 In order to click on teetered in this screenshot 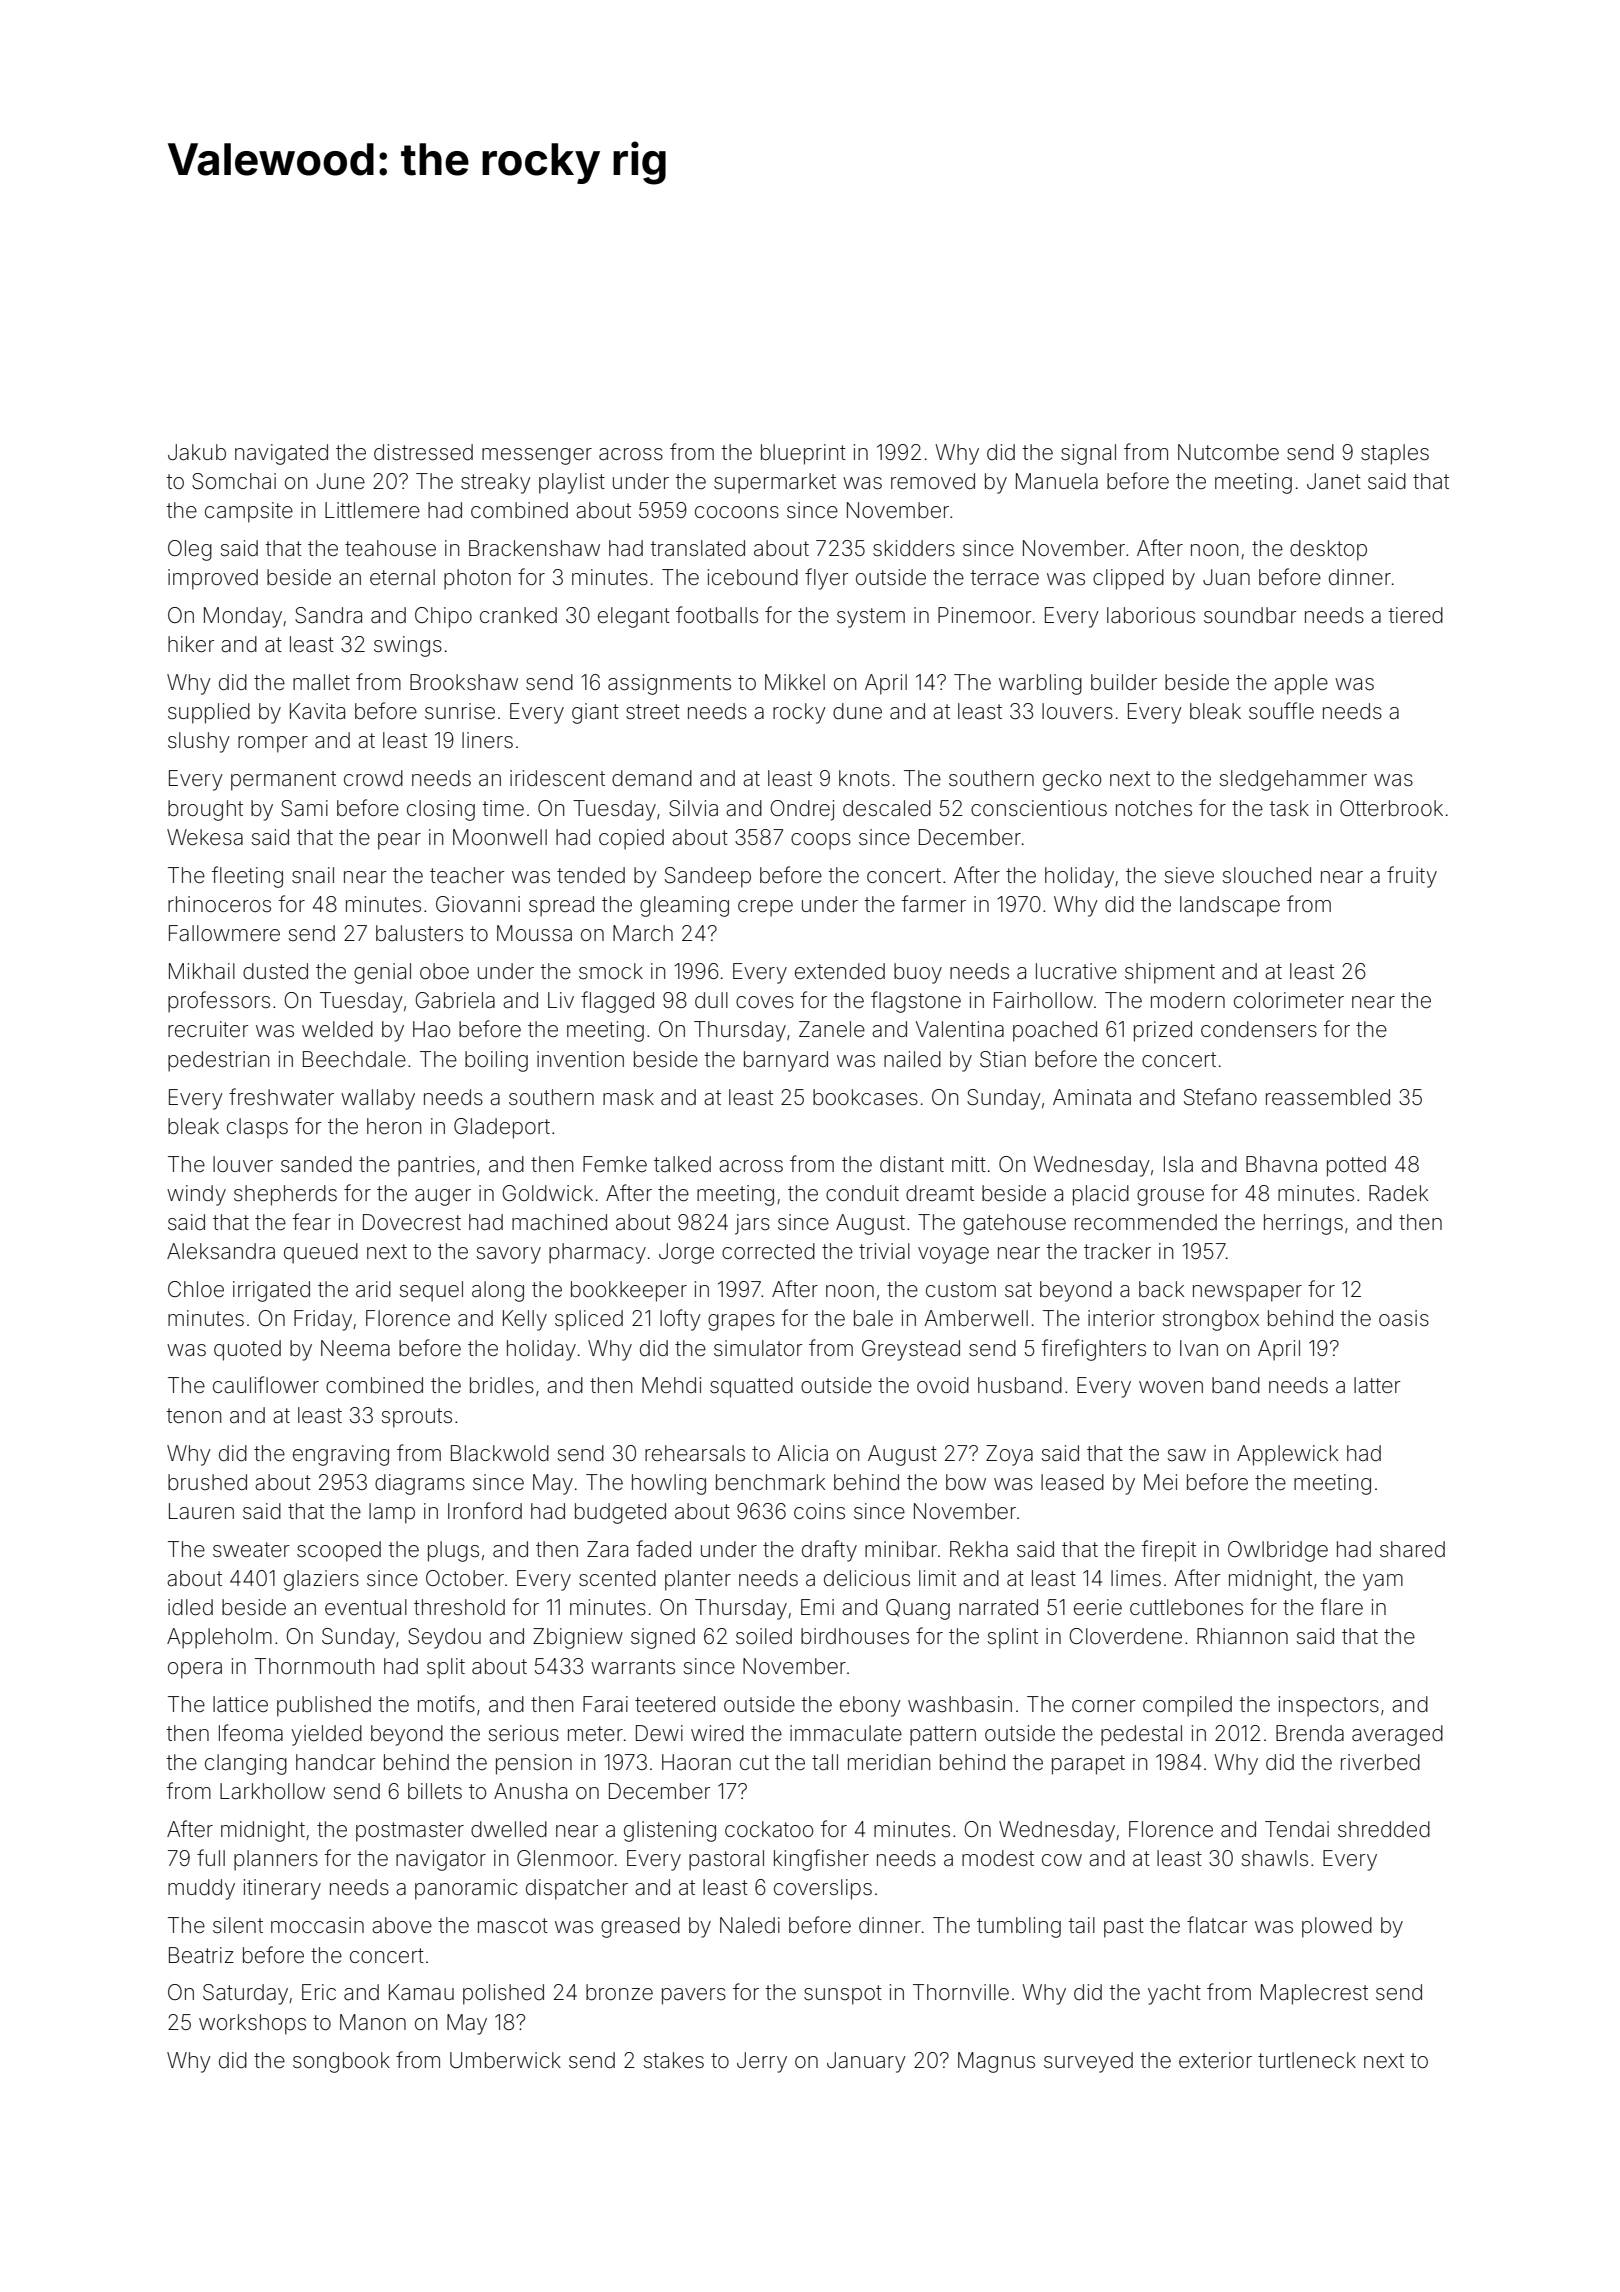, I will do `click(675, 1704)`.
